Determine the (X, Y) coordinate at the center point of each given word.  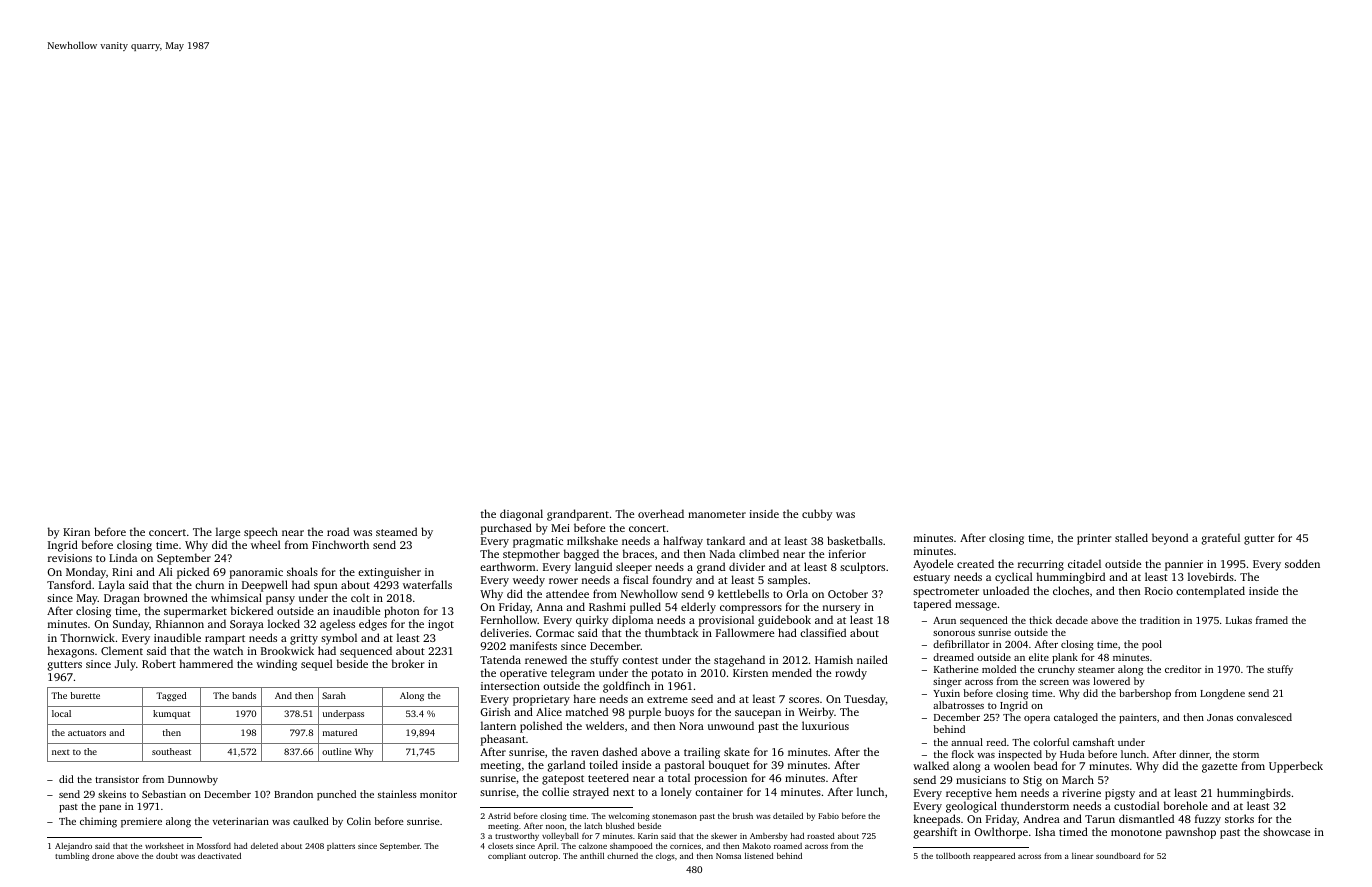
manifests (533, 645)
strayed (591, 793)
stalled (1131, 537)
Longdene (1222, 694)
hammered (206, 663)
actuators (87, 733)
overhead (661, 513)
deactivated (219, 856)
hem (1006, 792)
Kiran (76, 532)
